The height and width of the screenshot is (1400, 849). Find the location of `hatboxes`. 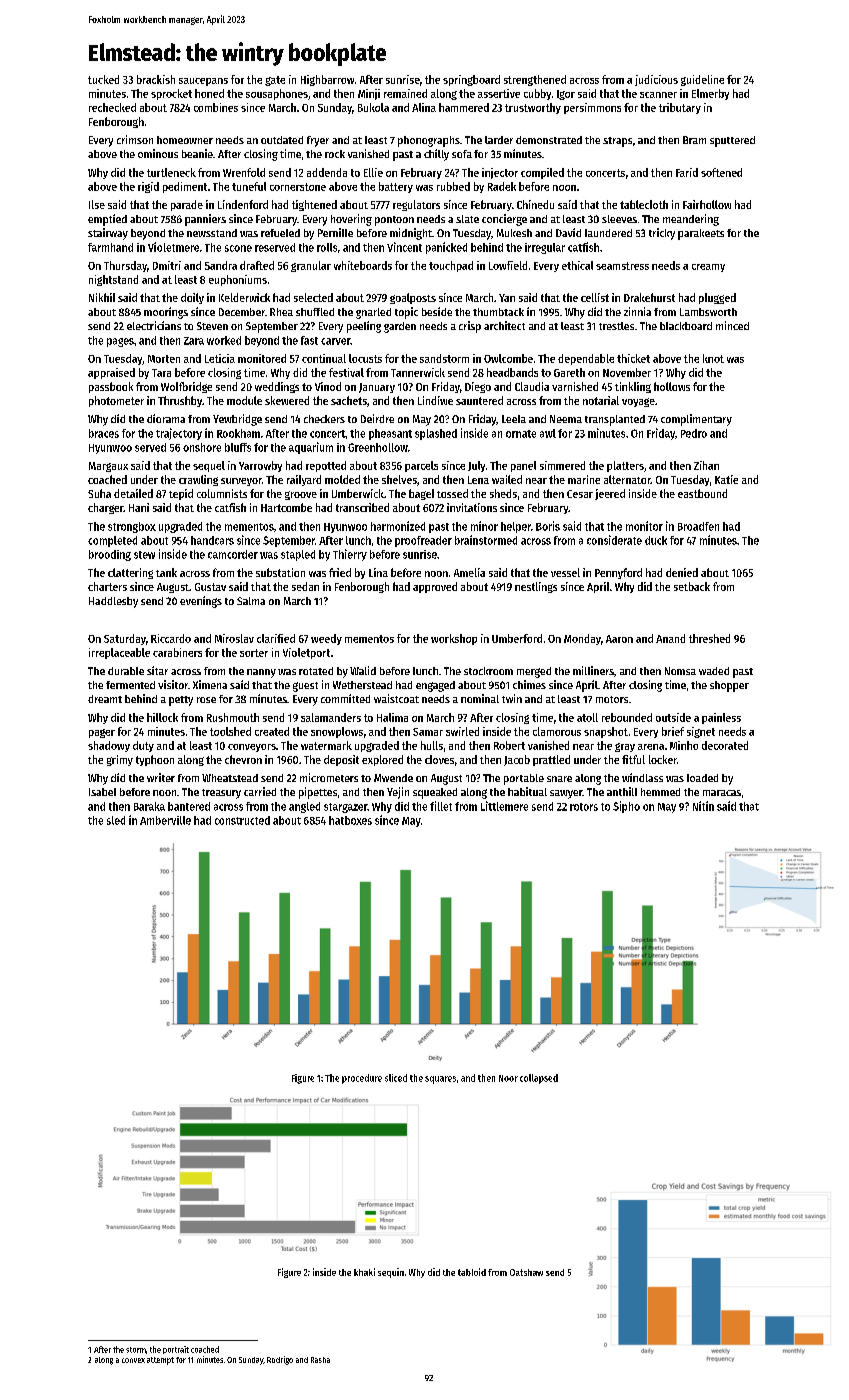

hatboxes is located at coordinates (350, 820).
